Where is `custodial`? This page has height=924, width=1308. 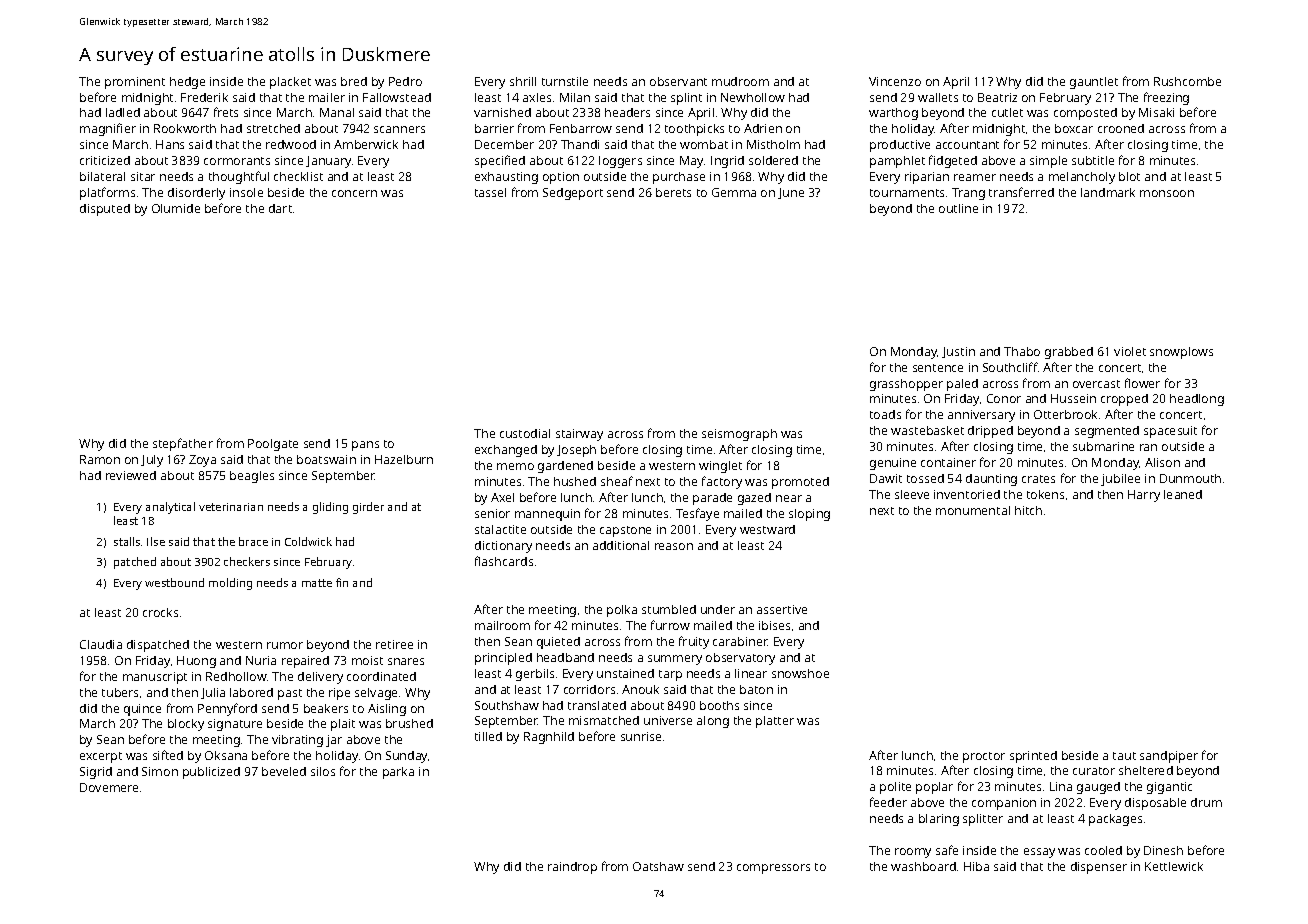
custodial is located at coordinates (525, 433).
